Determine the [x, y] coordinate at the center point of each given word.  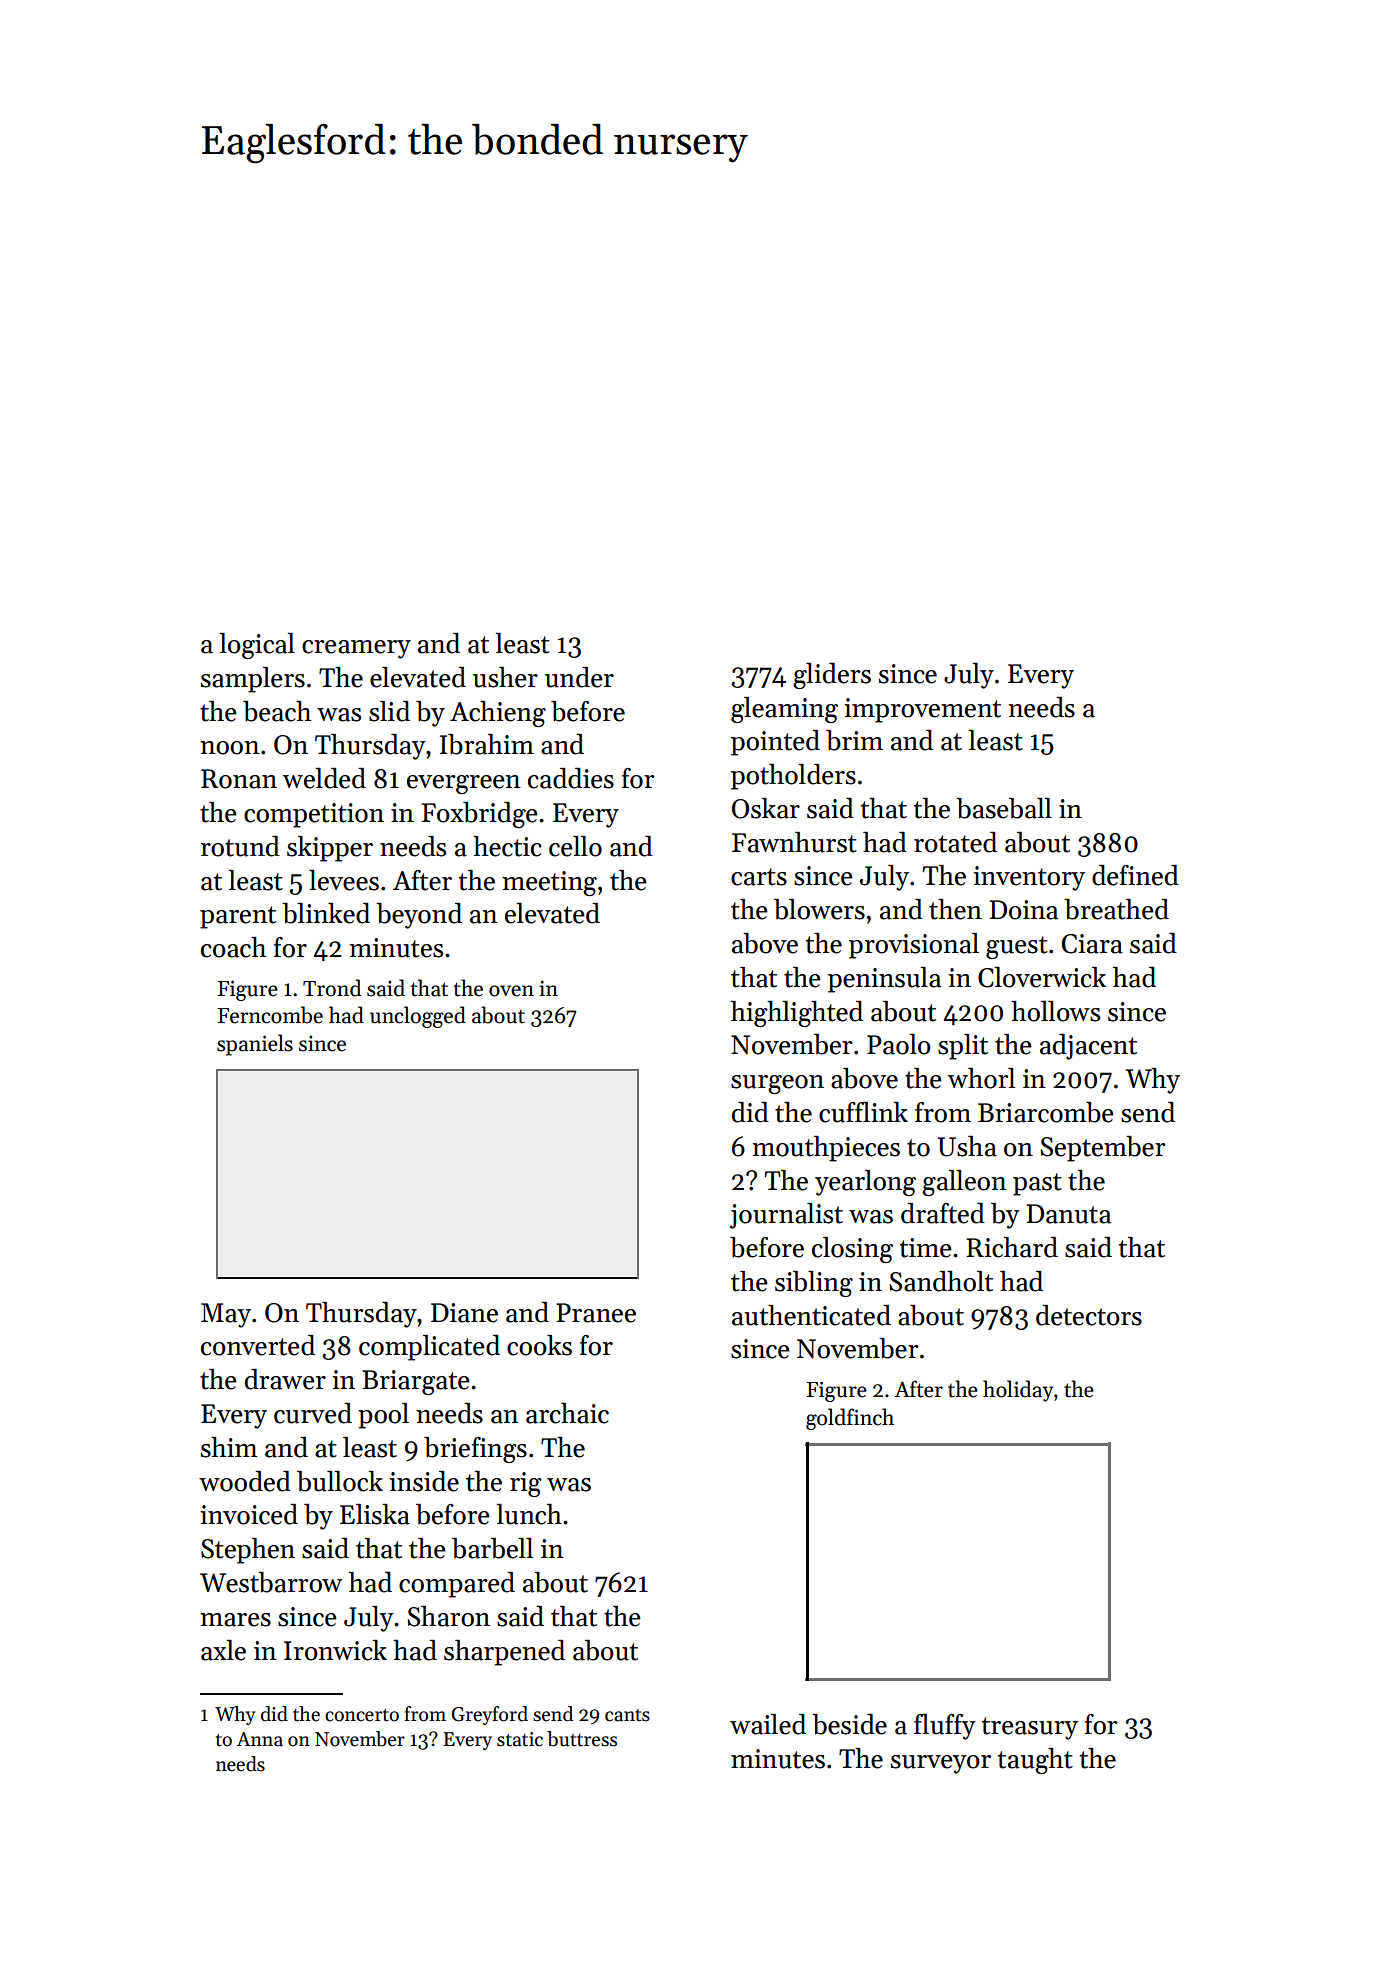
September [1102, 1149]
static [520, 1739]
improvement [922, 710]
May [226, 1315]
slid [389, 711]
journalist [786, 1216]
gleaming [784, 710]
